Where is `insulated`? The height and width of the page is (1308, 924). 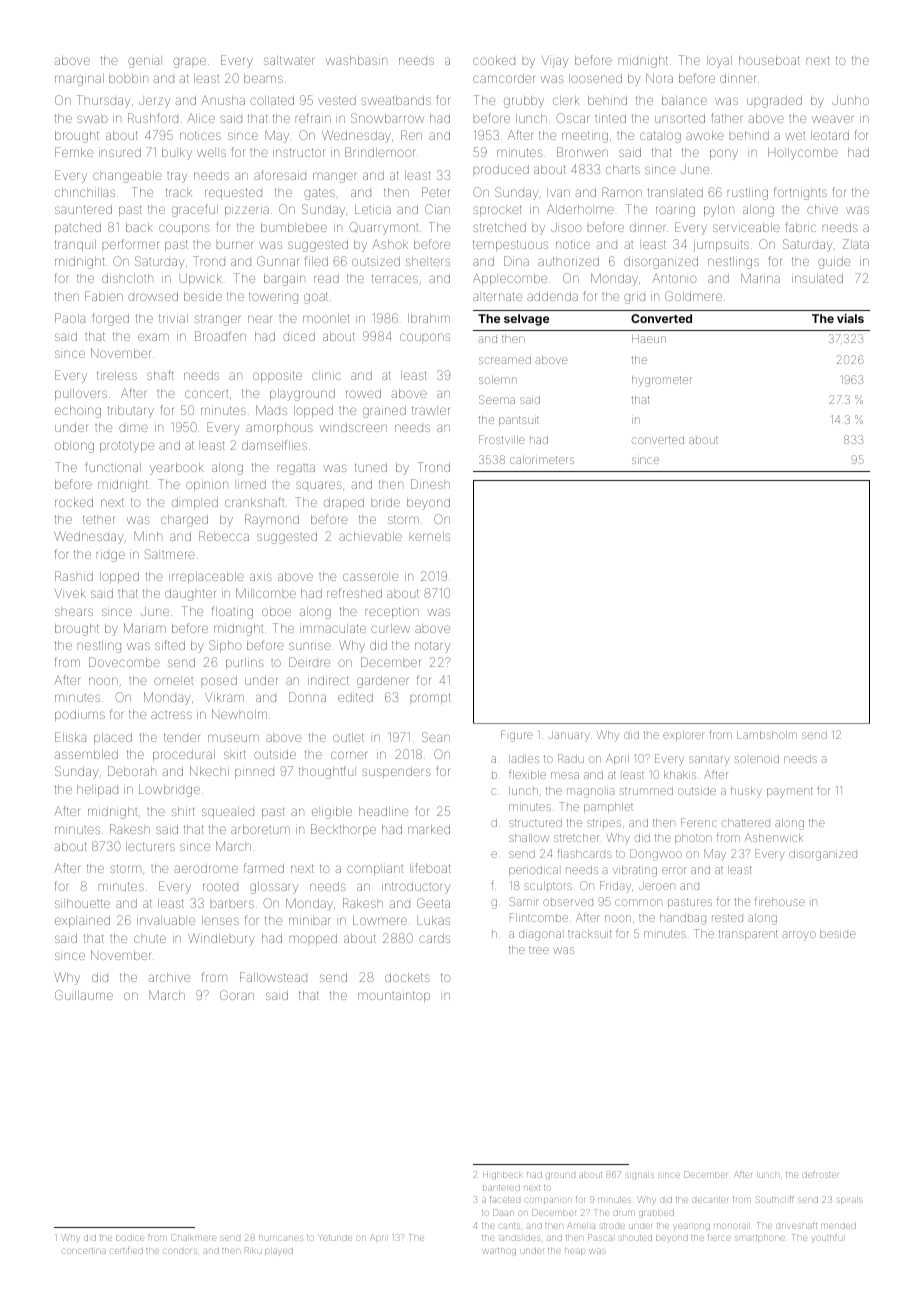 insulated is located at coordinates (817, 278).
